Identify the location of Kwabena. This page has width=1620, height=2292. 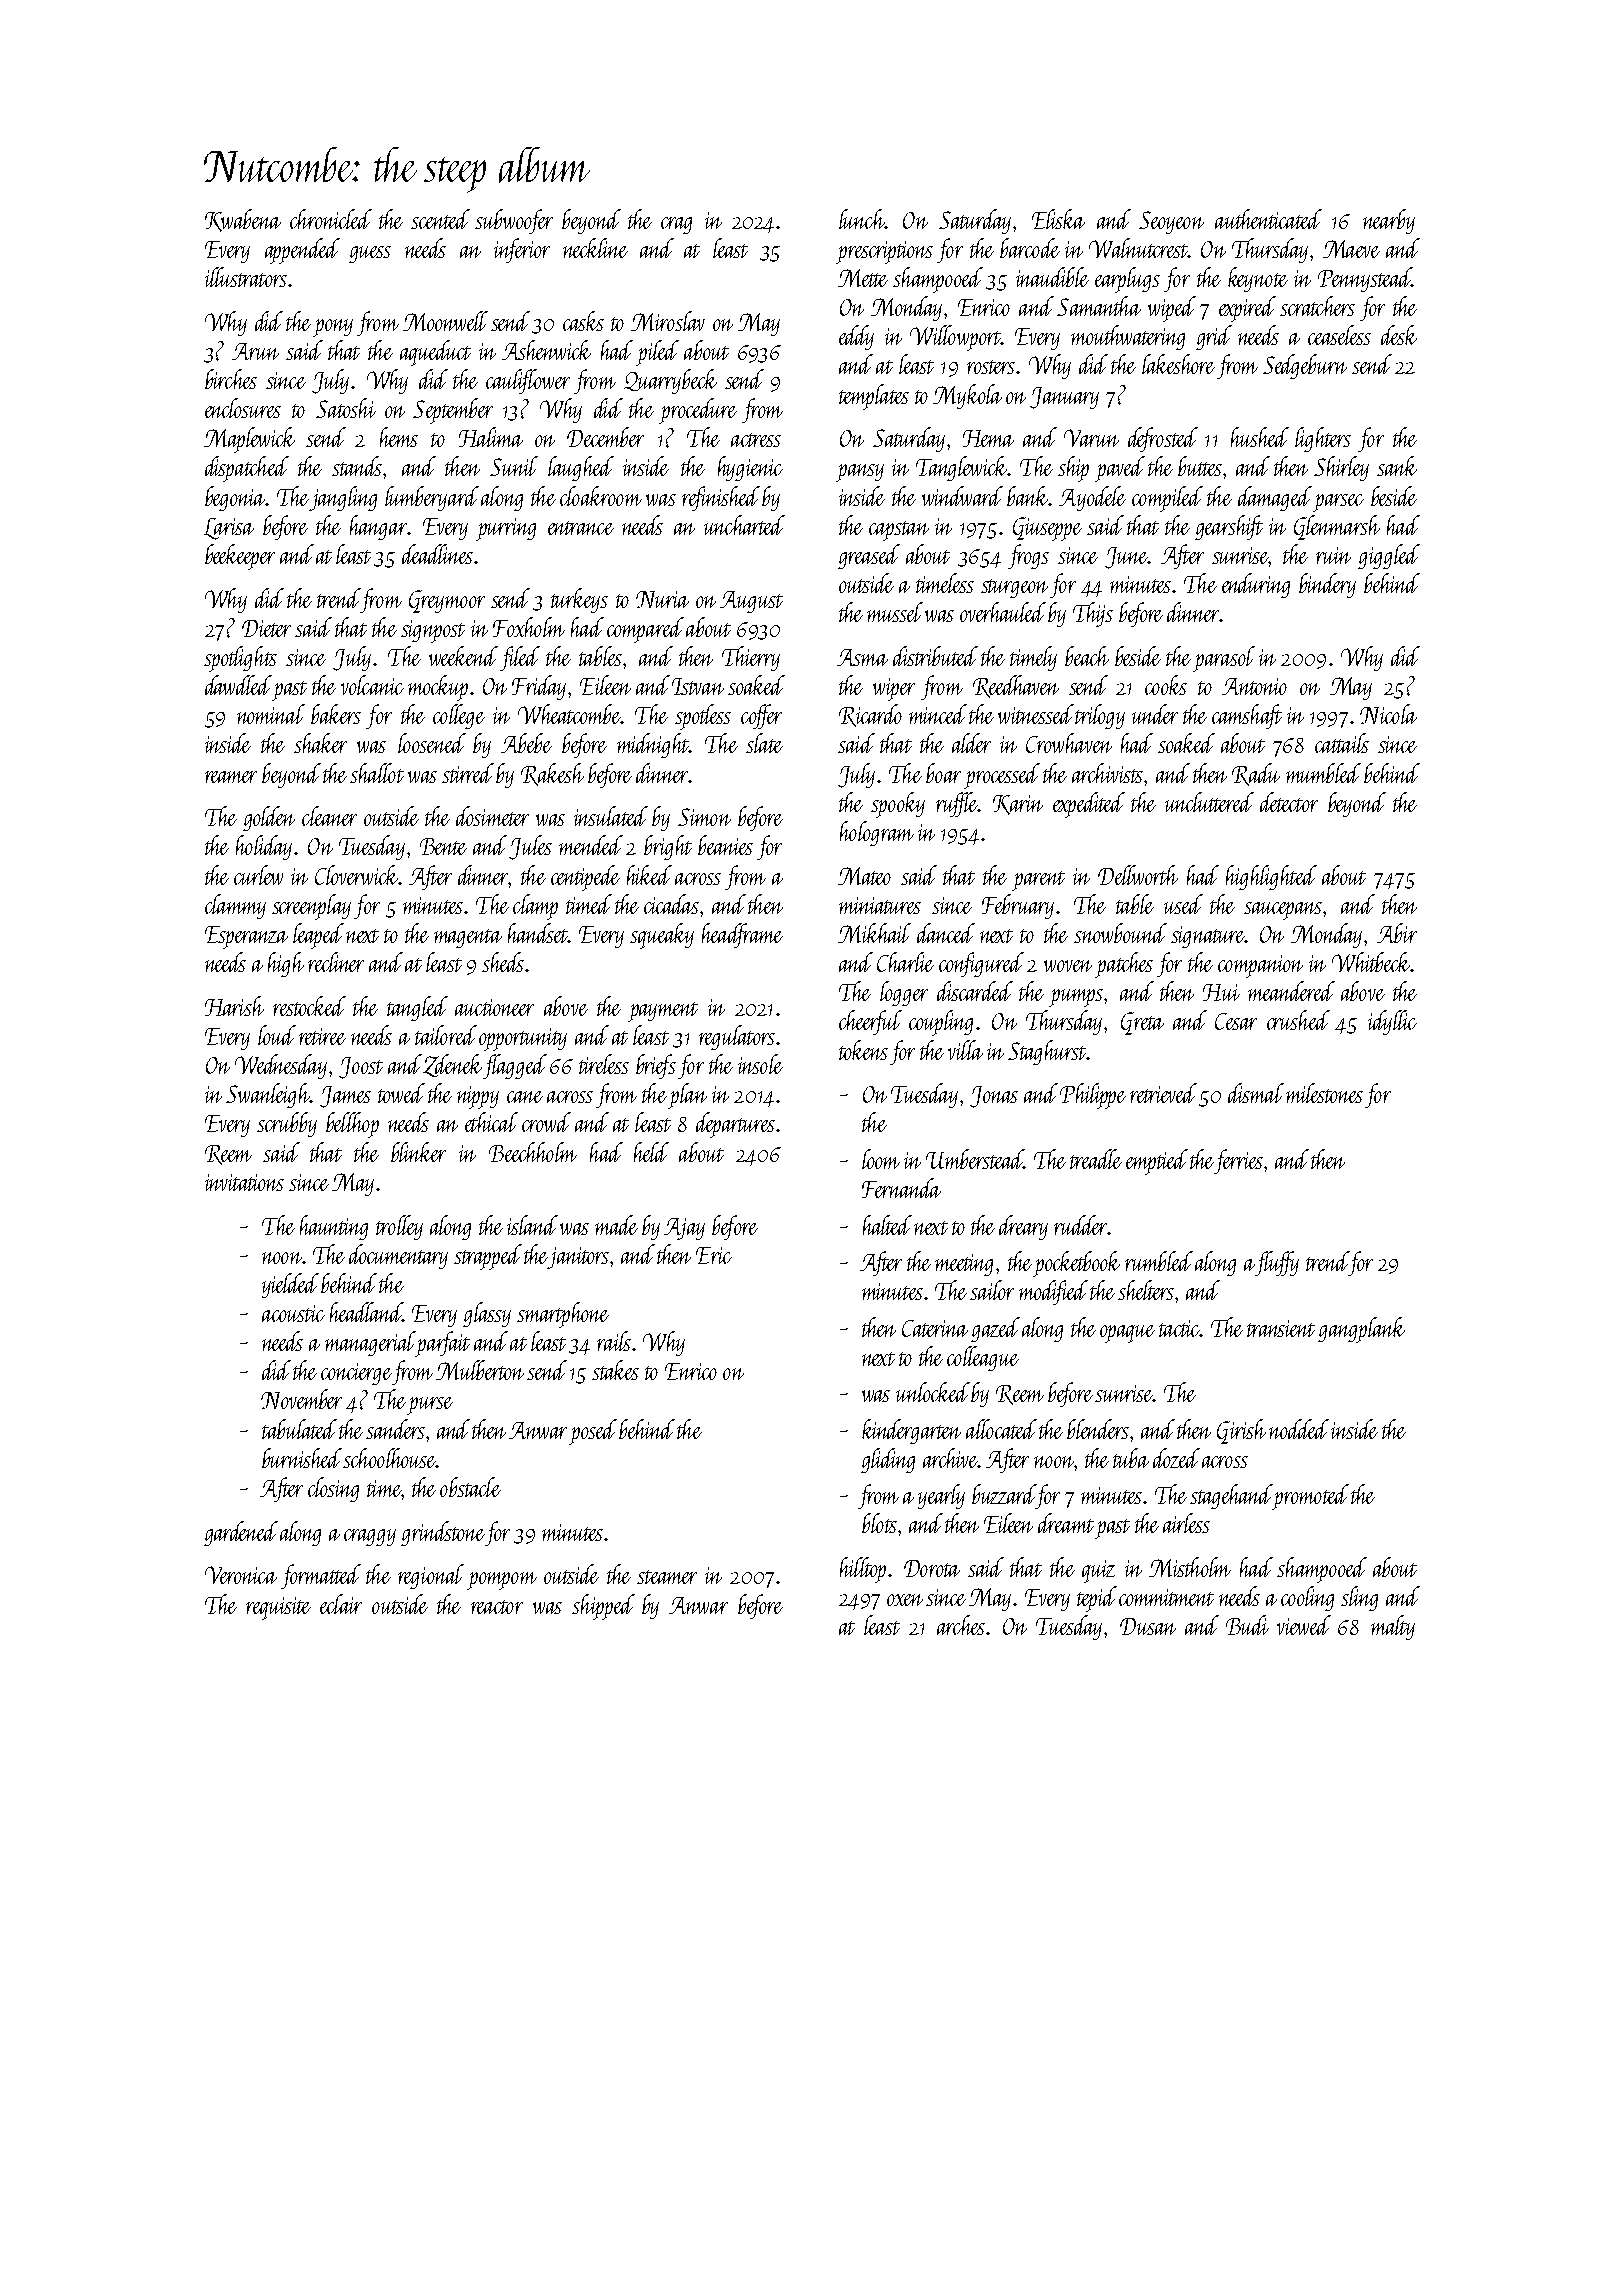
(243, 220).
